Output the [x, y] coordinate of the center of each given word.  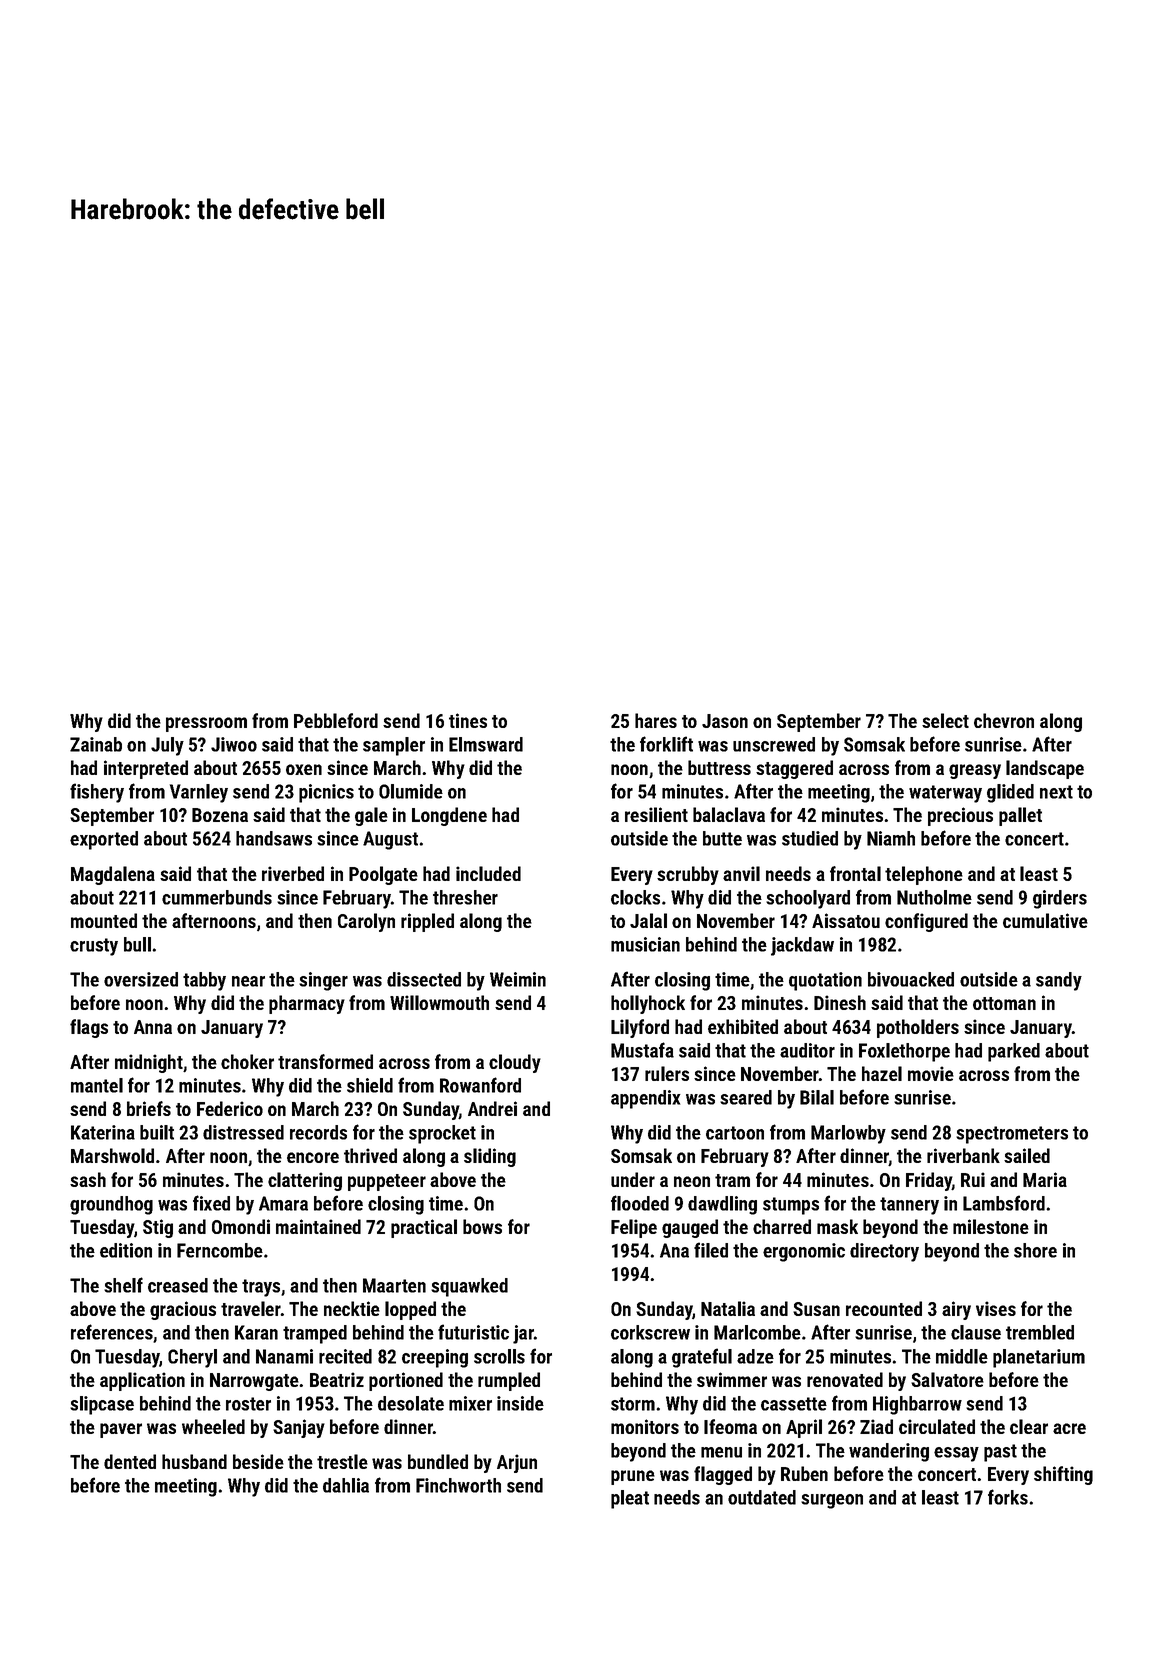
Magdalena [113, 875]
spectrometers [1012, 1135]
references [112, 1332]
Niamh [891, 838]
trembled [1040, 1332]
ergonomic [804, 1252]
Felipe [634, 1228]
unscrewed [774, 744]
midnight [149, 1063]
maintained [318, 1226]
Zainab [96, 744]
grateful [702, 1358]
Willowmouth [439, 1002]
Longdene [449, 816]
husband [194, 1461]
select [945, 720]
